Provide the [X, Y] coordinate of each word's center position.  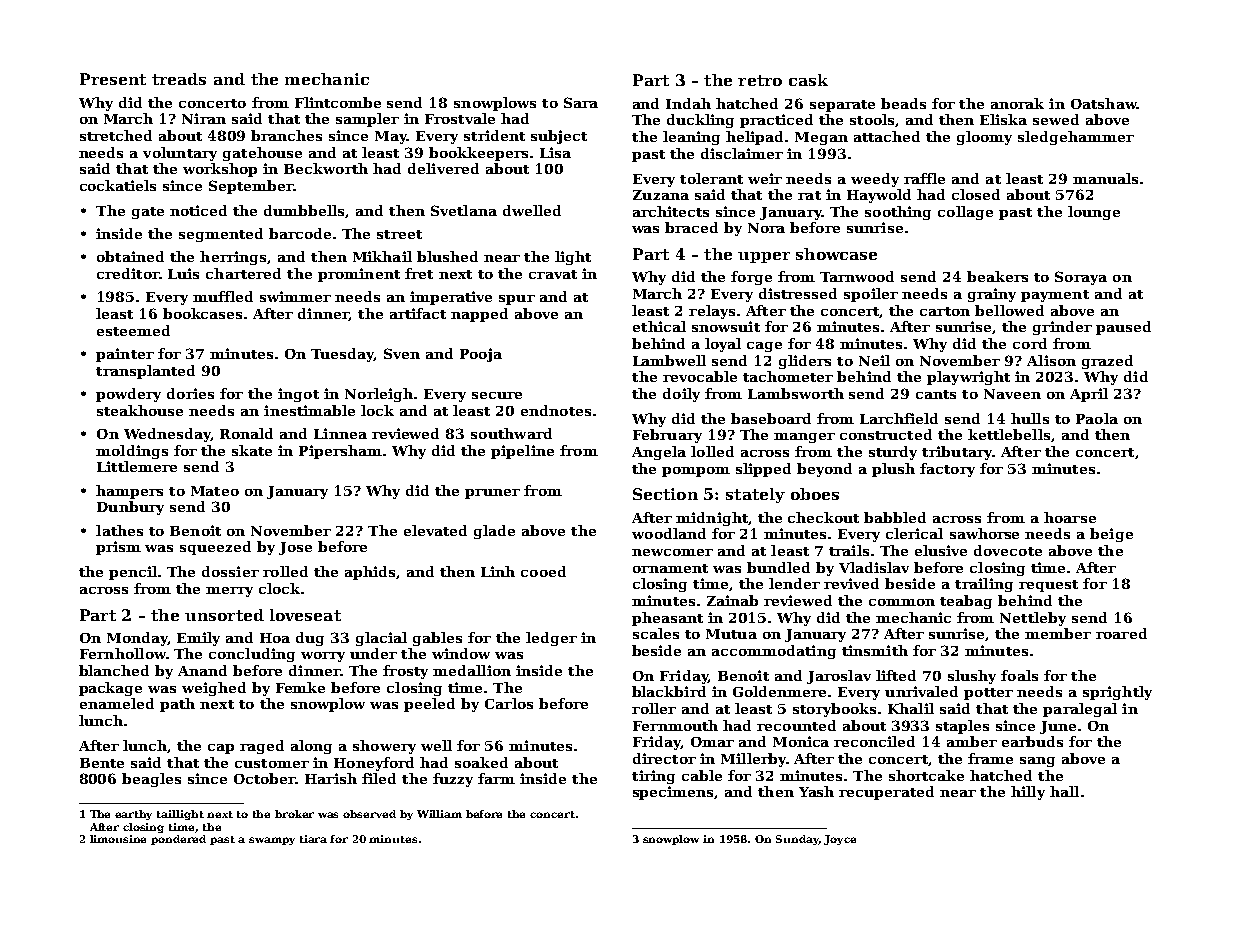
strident [494, 135]
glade [494, 532]
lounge [1094, 213]
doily [681, 395]
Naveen [1012, 394]
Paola [1097, 418]
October [265, 778]
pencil [133, 573]
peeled [429, 705]
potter [988, 694]
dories [190, 393]
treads [179, 79]
